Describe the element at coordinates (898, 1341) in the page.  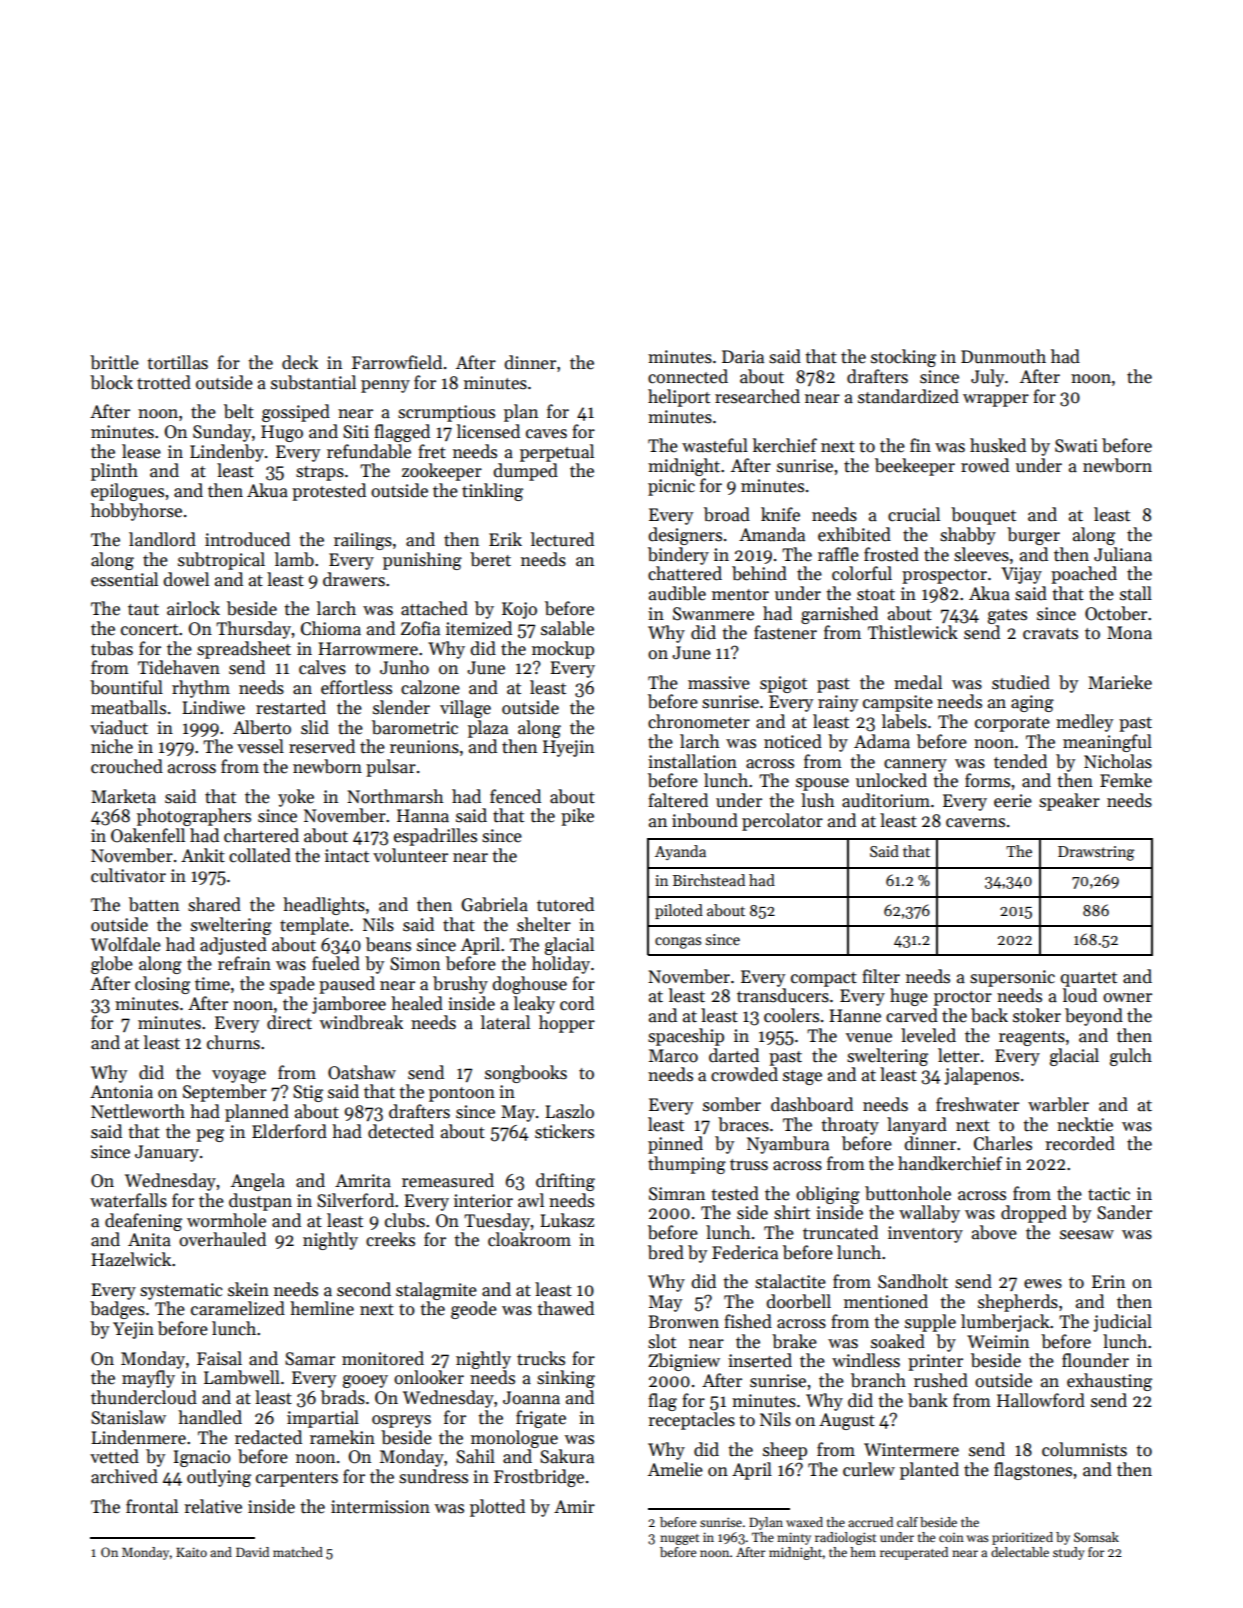
I see `soaked` at that location.
